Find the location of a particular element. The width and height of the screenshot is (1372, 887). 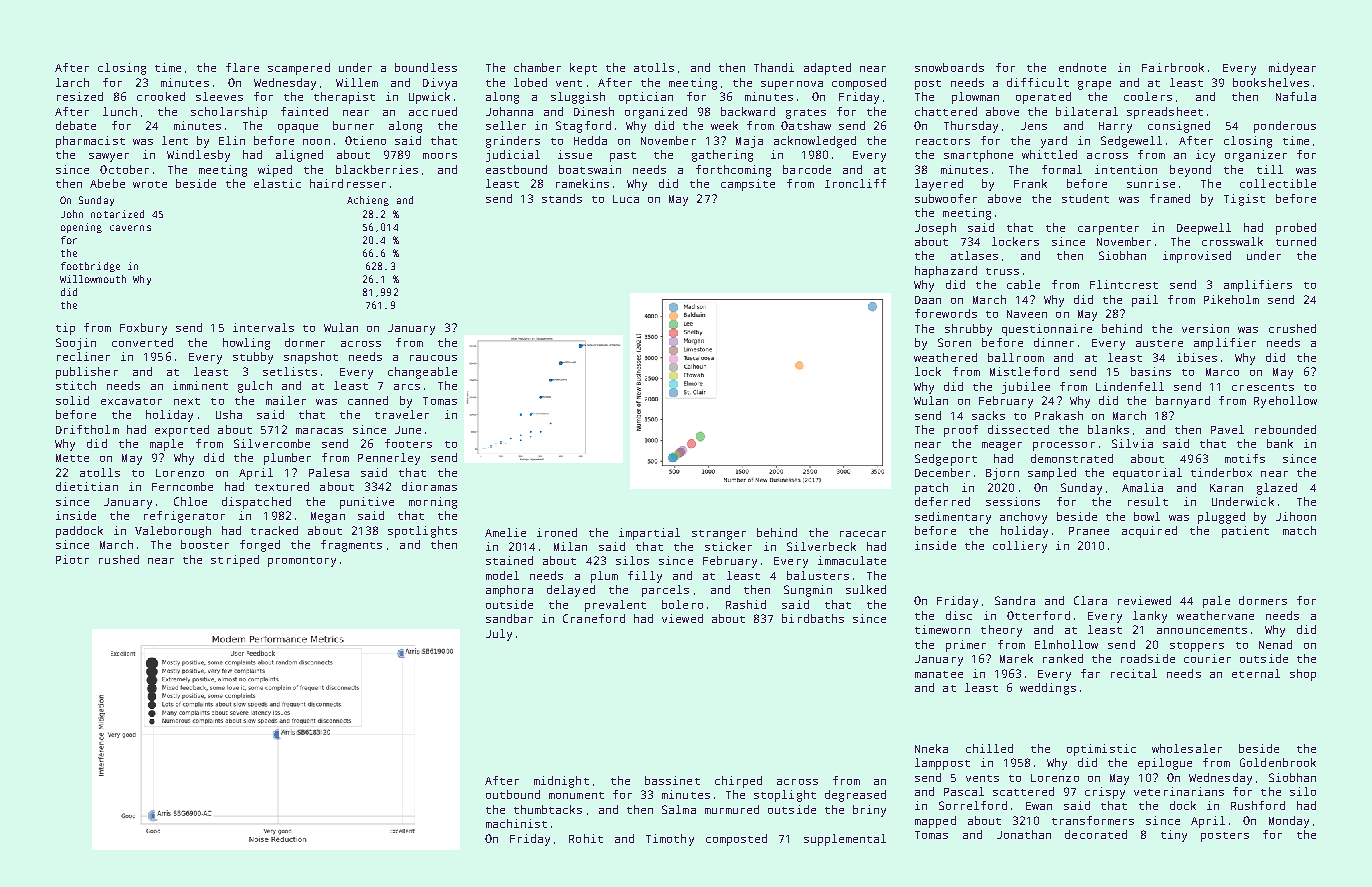

intervals is located at coordinates (263, 327).
